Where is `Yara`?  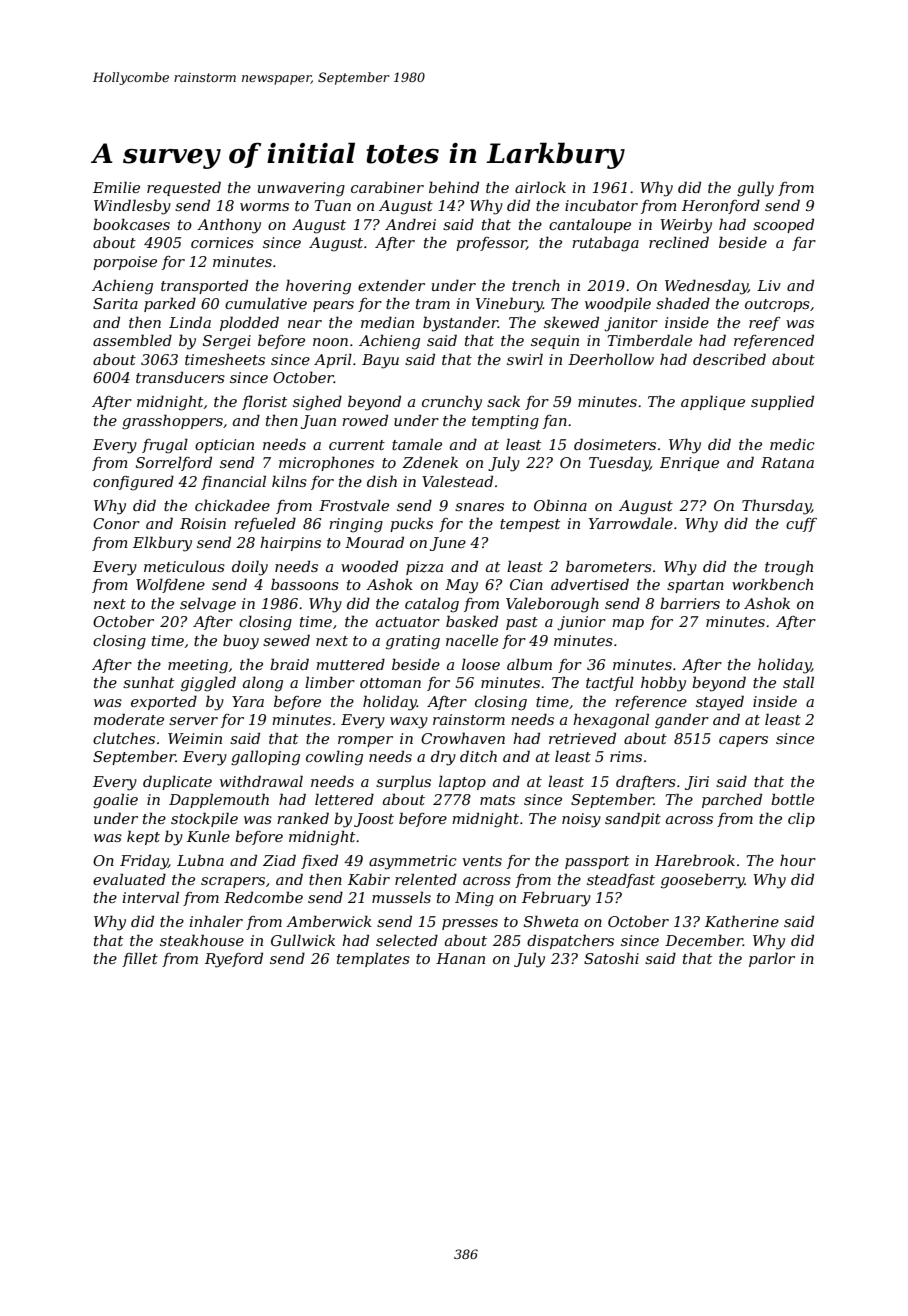
Yara is located at coordinates (248, 701).
